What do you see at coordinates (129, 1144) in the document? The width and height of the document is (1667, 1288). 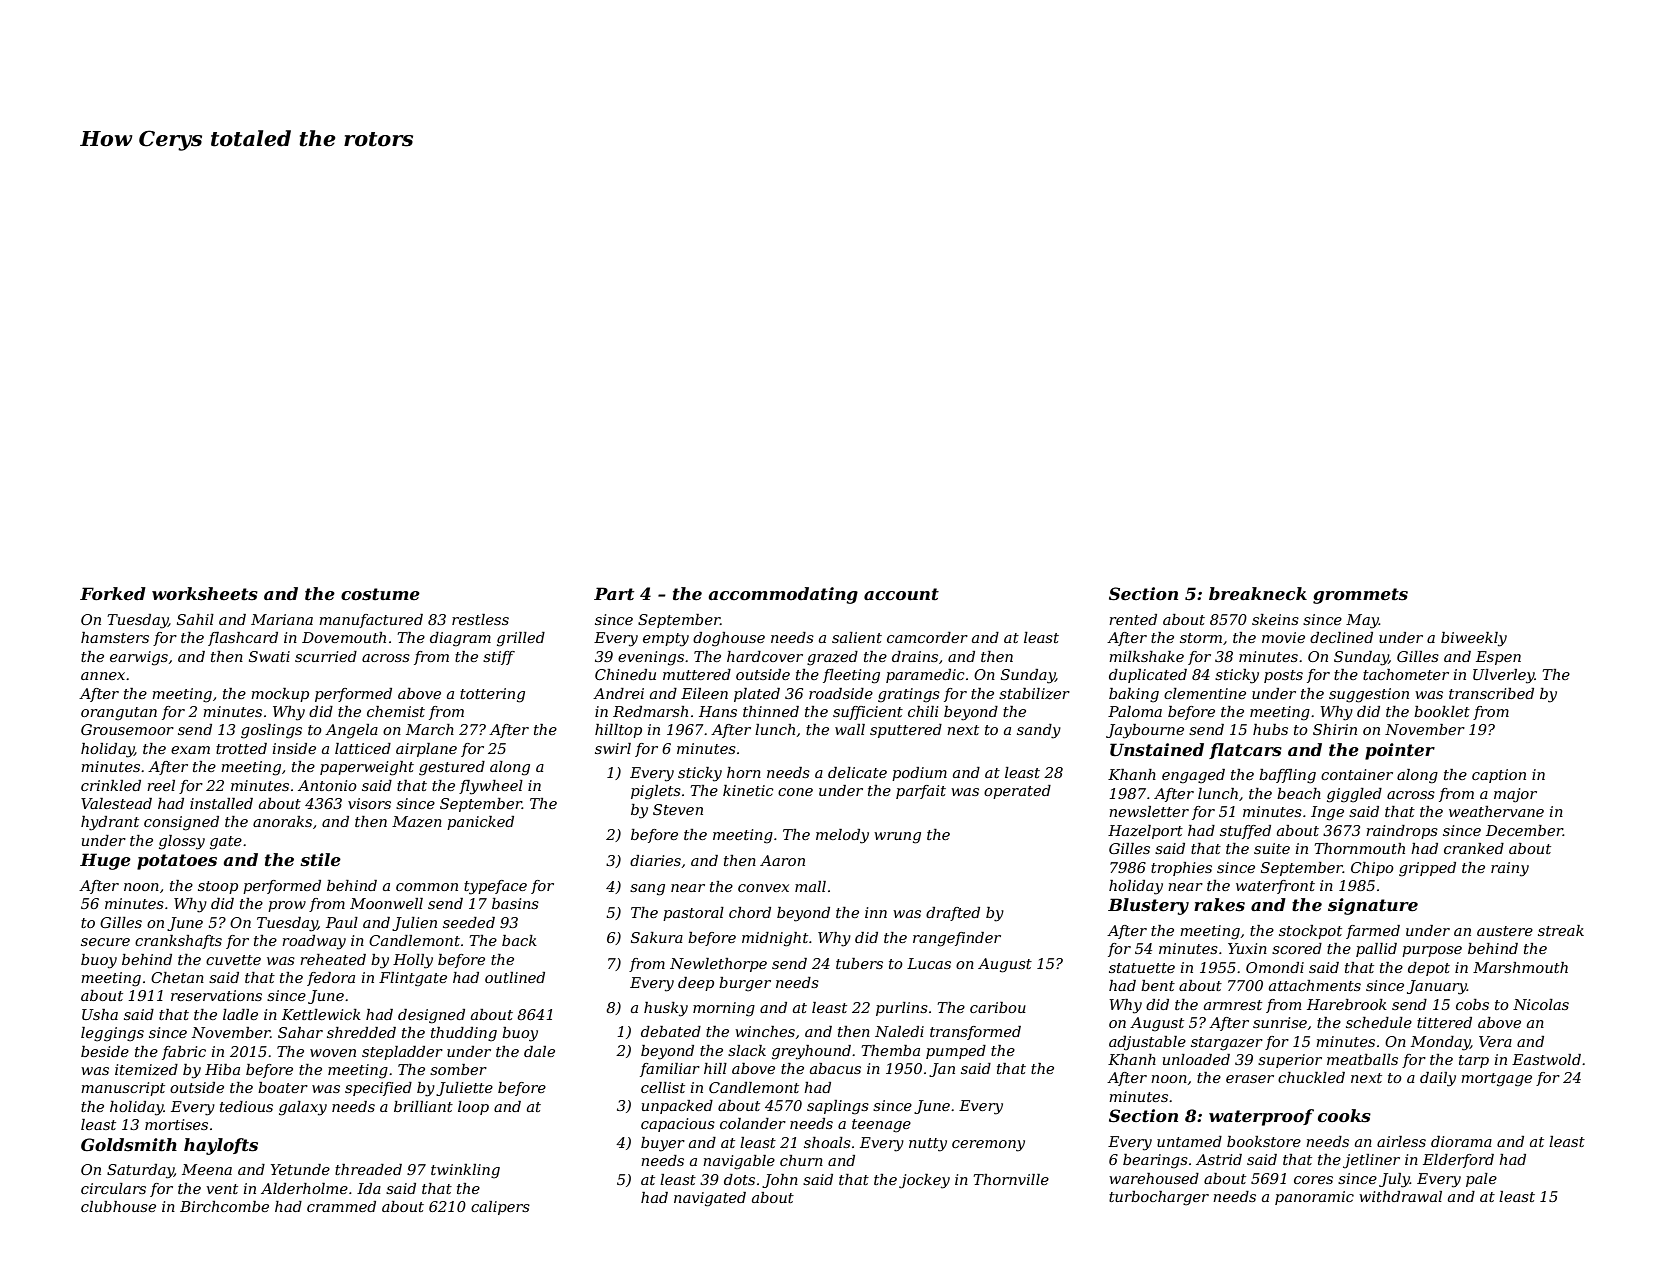 I see `Goldsmith` at bounding box center [129, 1144].
